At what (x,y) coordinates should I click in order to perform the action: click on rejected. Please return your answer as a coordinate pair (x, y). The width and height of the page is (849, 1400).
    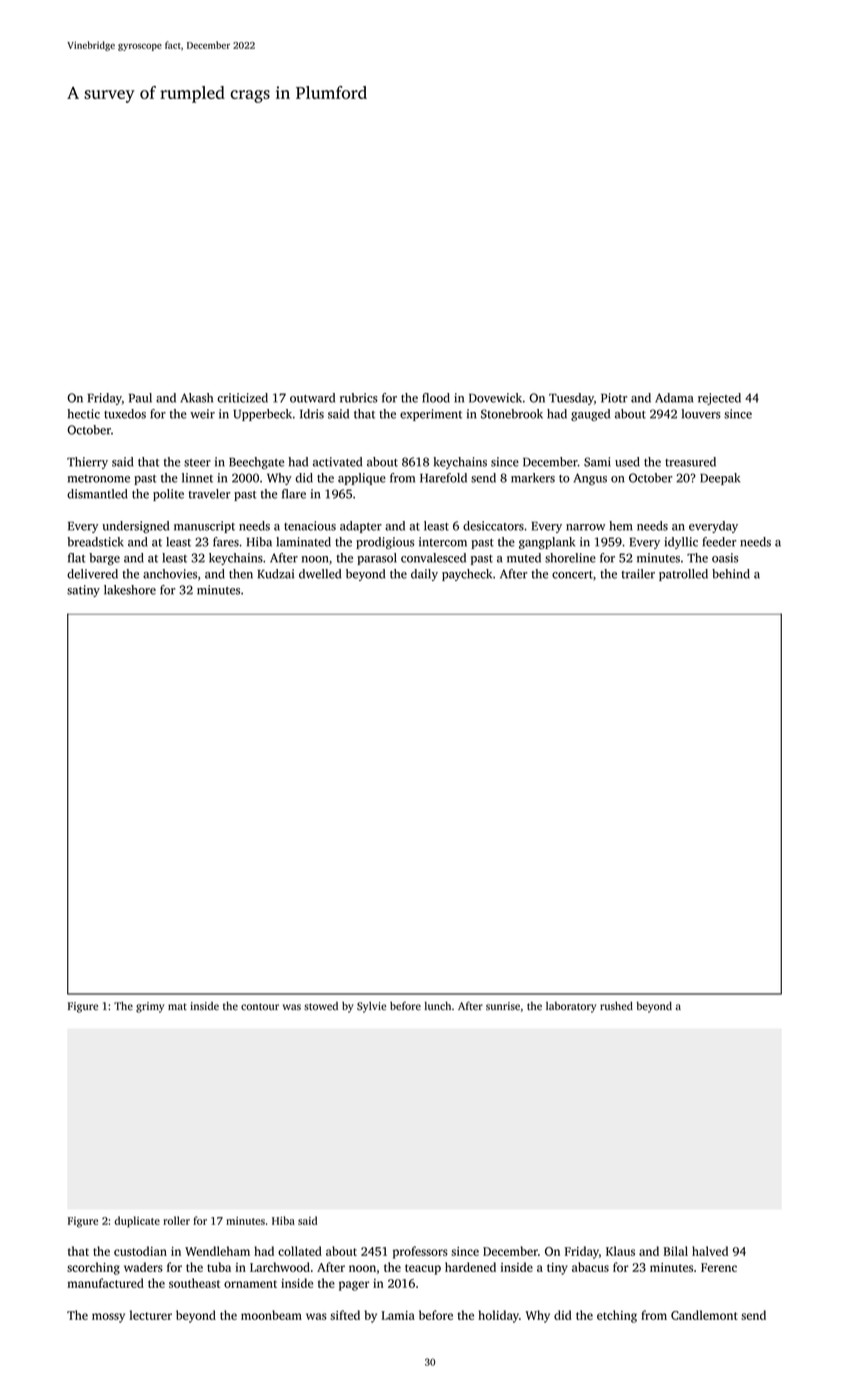
    Looking at the image, I should click on (719, 399).
